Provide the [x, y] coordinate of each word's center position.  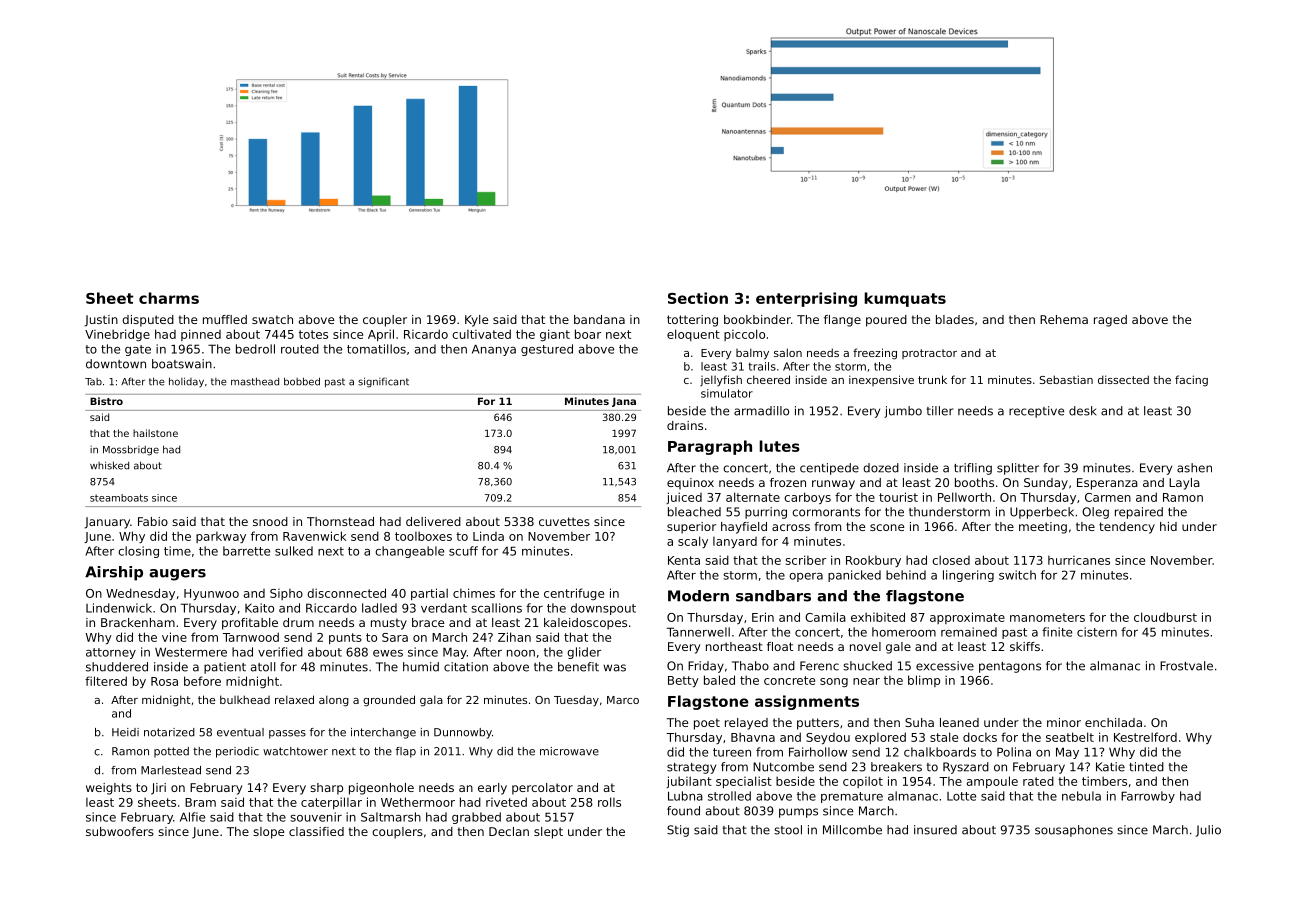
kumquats [905, 299]
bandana [599, 319]
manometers [1047, 617]
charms [169, 298]
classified [316, 831]
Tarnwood [250, 637]
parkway [221, 537]
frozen [788, 482]
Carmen [1108, 497]
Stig [678, 831]
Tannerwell [698, 632]
